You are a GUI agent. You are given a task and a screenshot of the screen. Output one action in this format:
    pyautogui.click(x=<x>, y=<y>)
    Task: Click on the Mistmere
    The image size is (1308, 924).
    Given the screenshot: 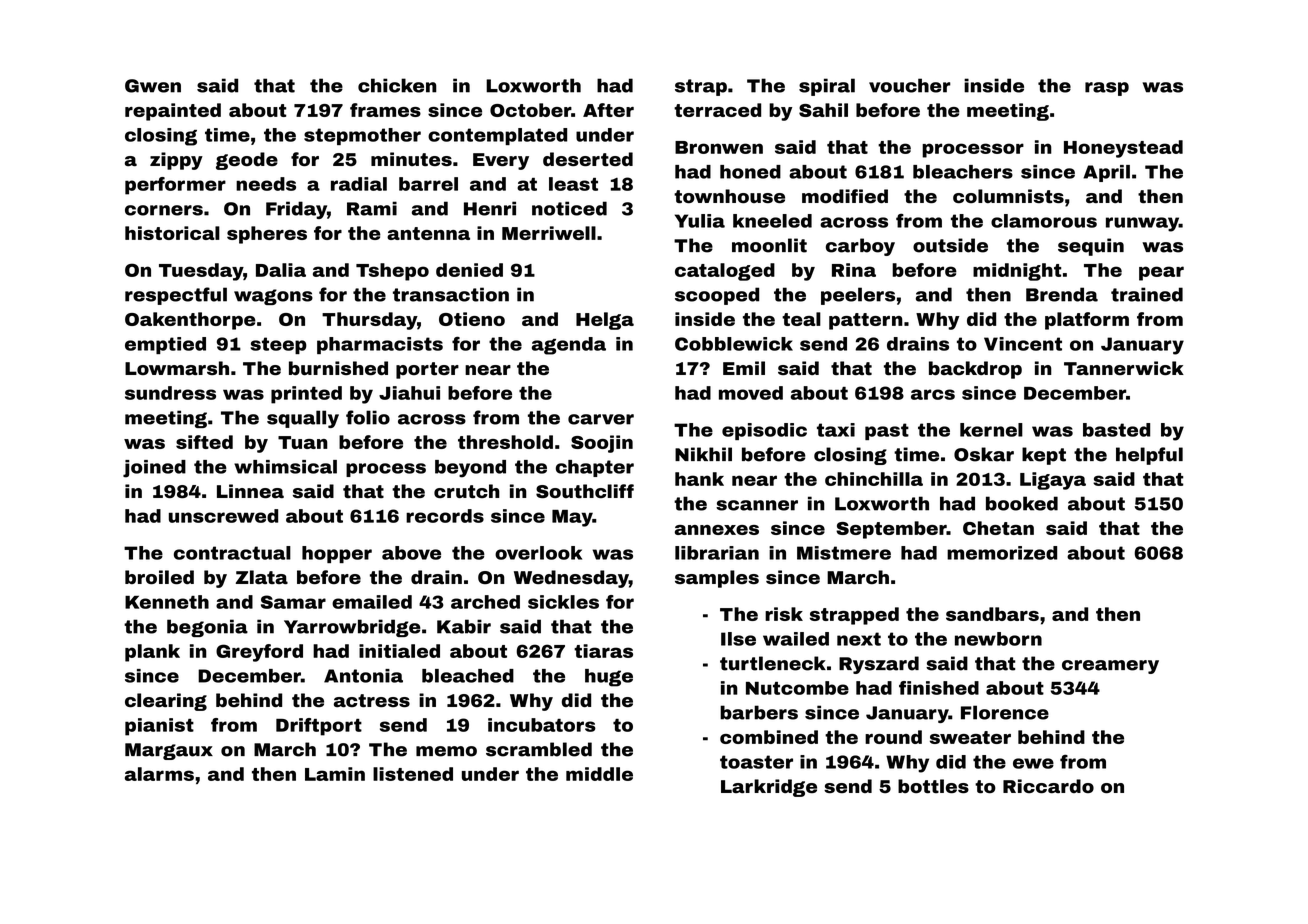 What is the action you would take?
    pyautogui.click(x=844, y=553)
